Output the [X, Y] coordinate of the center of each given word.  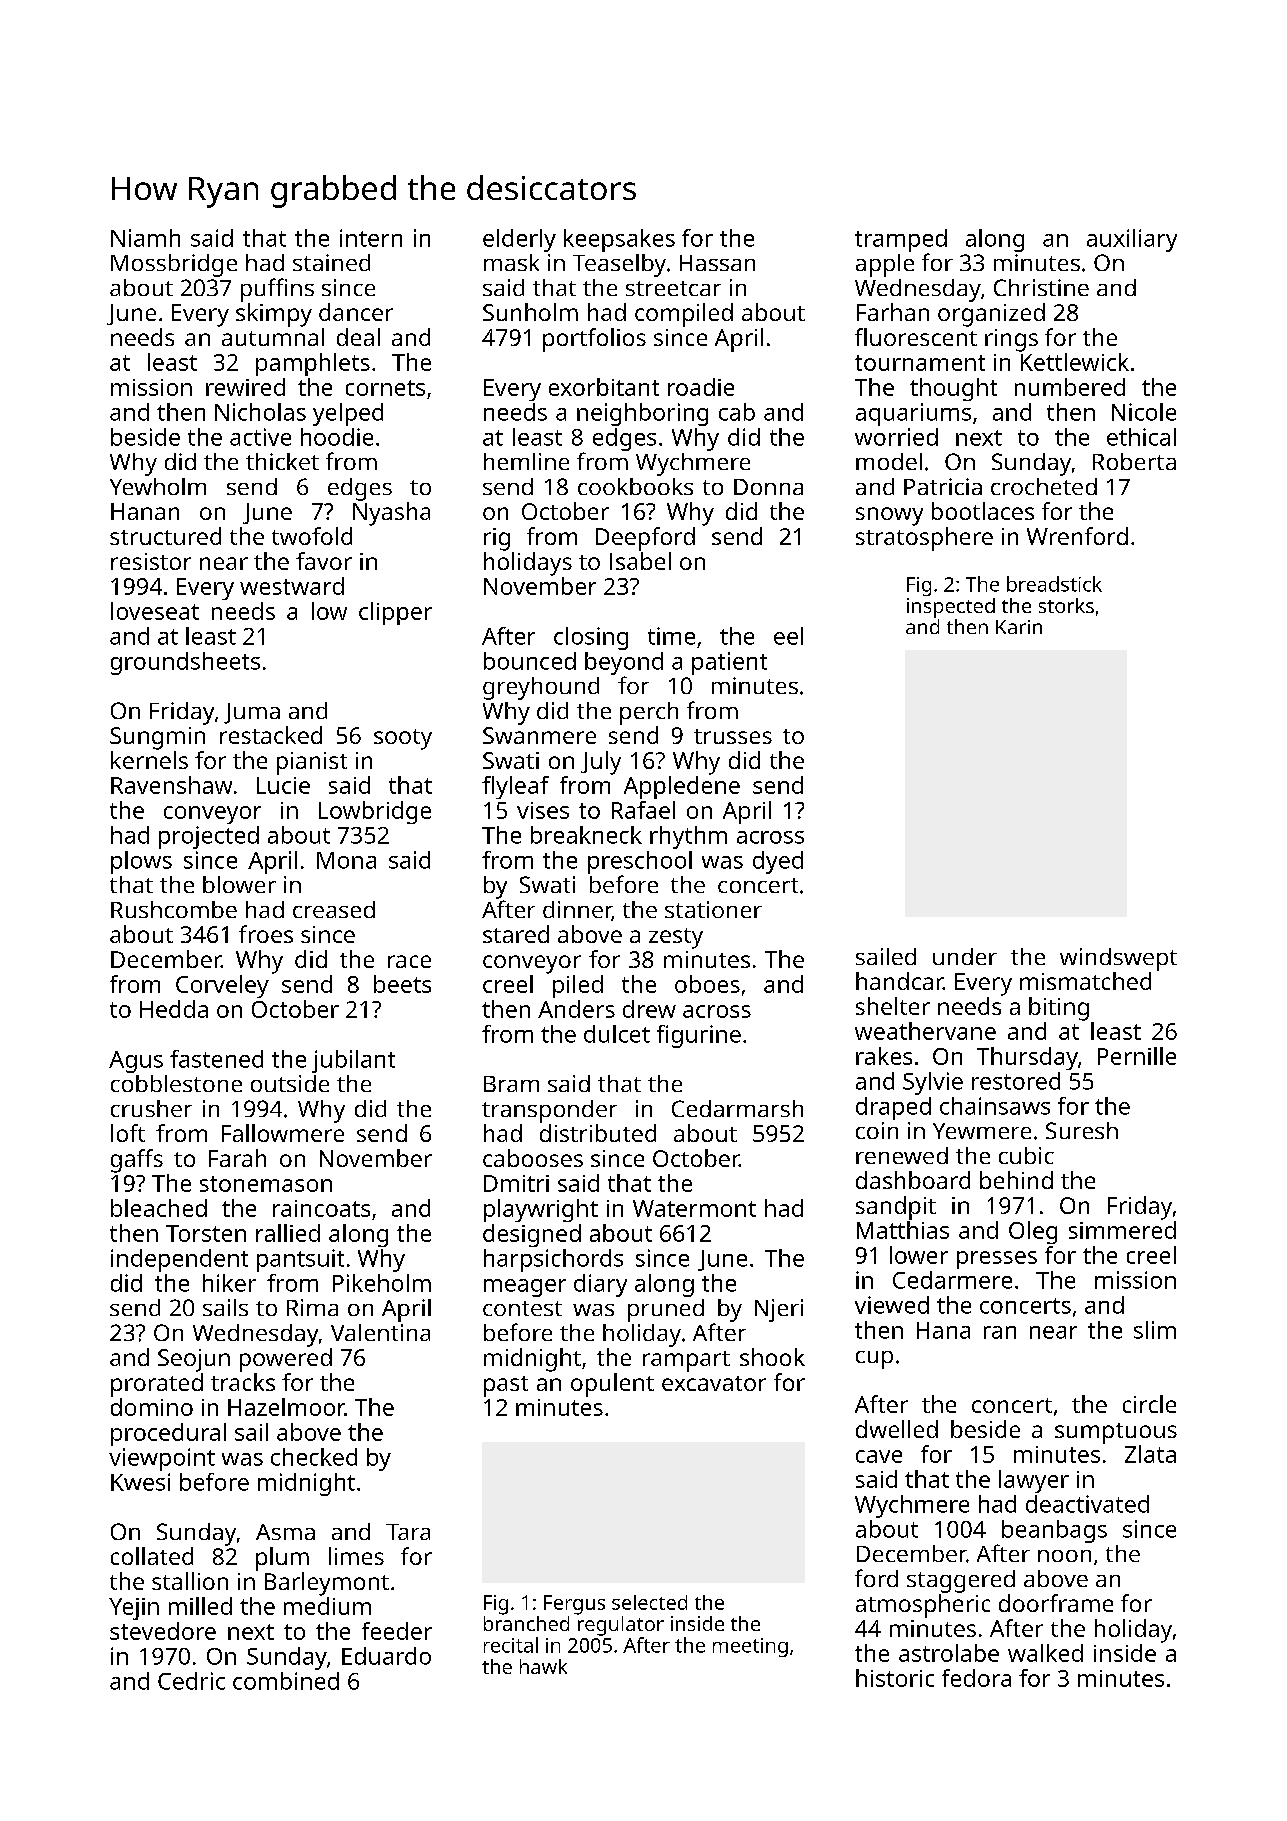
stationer [713, 909]
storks [1066, 605]
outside [290, 1083]
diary [600, 1285]
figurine [699, 1036]
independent [179, 1260]
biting [1059, 1009]
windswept [1118, 959]
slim [1155, 1330]
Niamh [145, 238]
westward [292, 586]
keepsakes [619, 240]
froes [266, 934]
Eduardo [386, 1656]
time [671, 636]
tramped [901, 240]
